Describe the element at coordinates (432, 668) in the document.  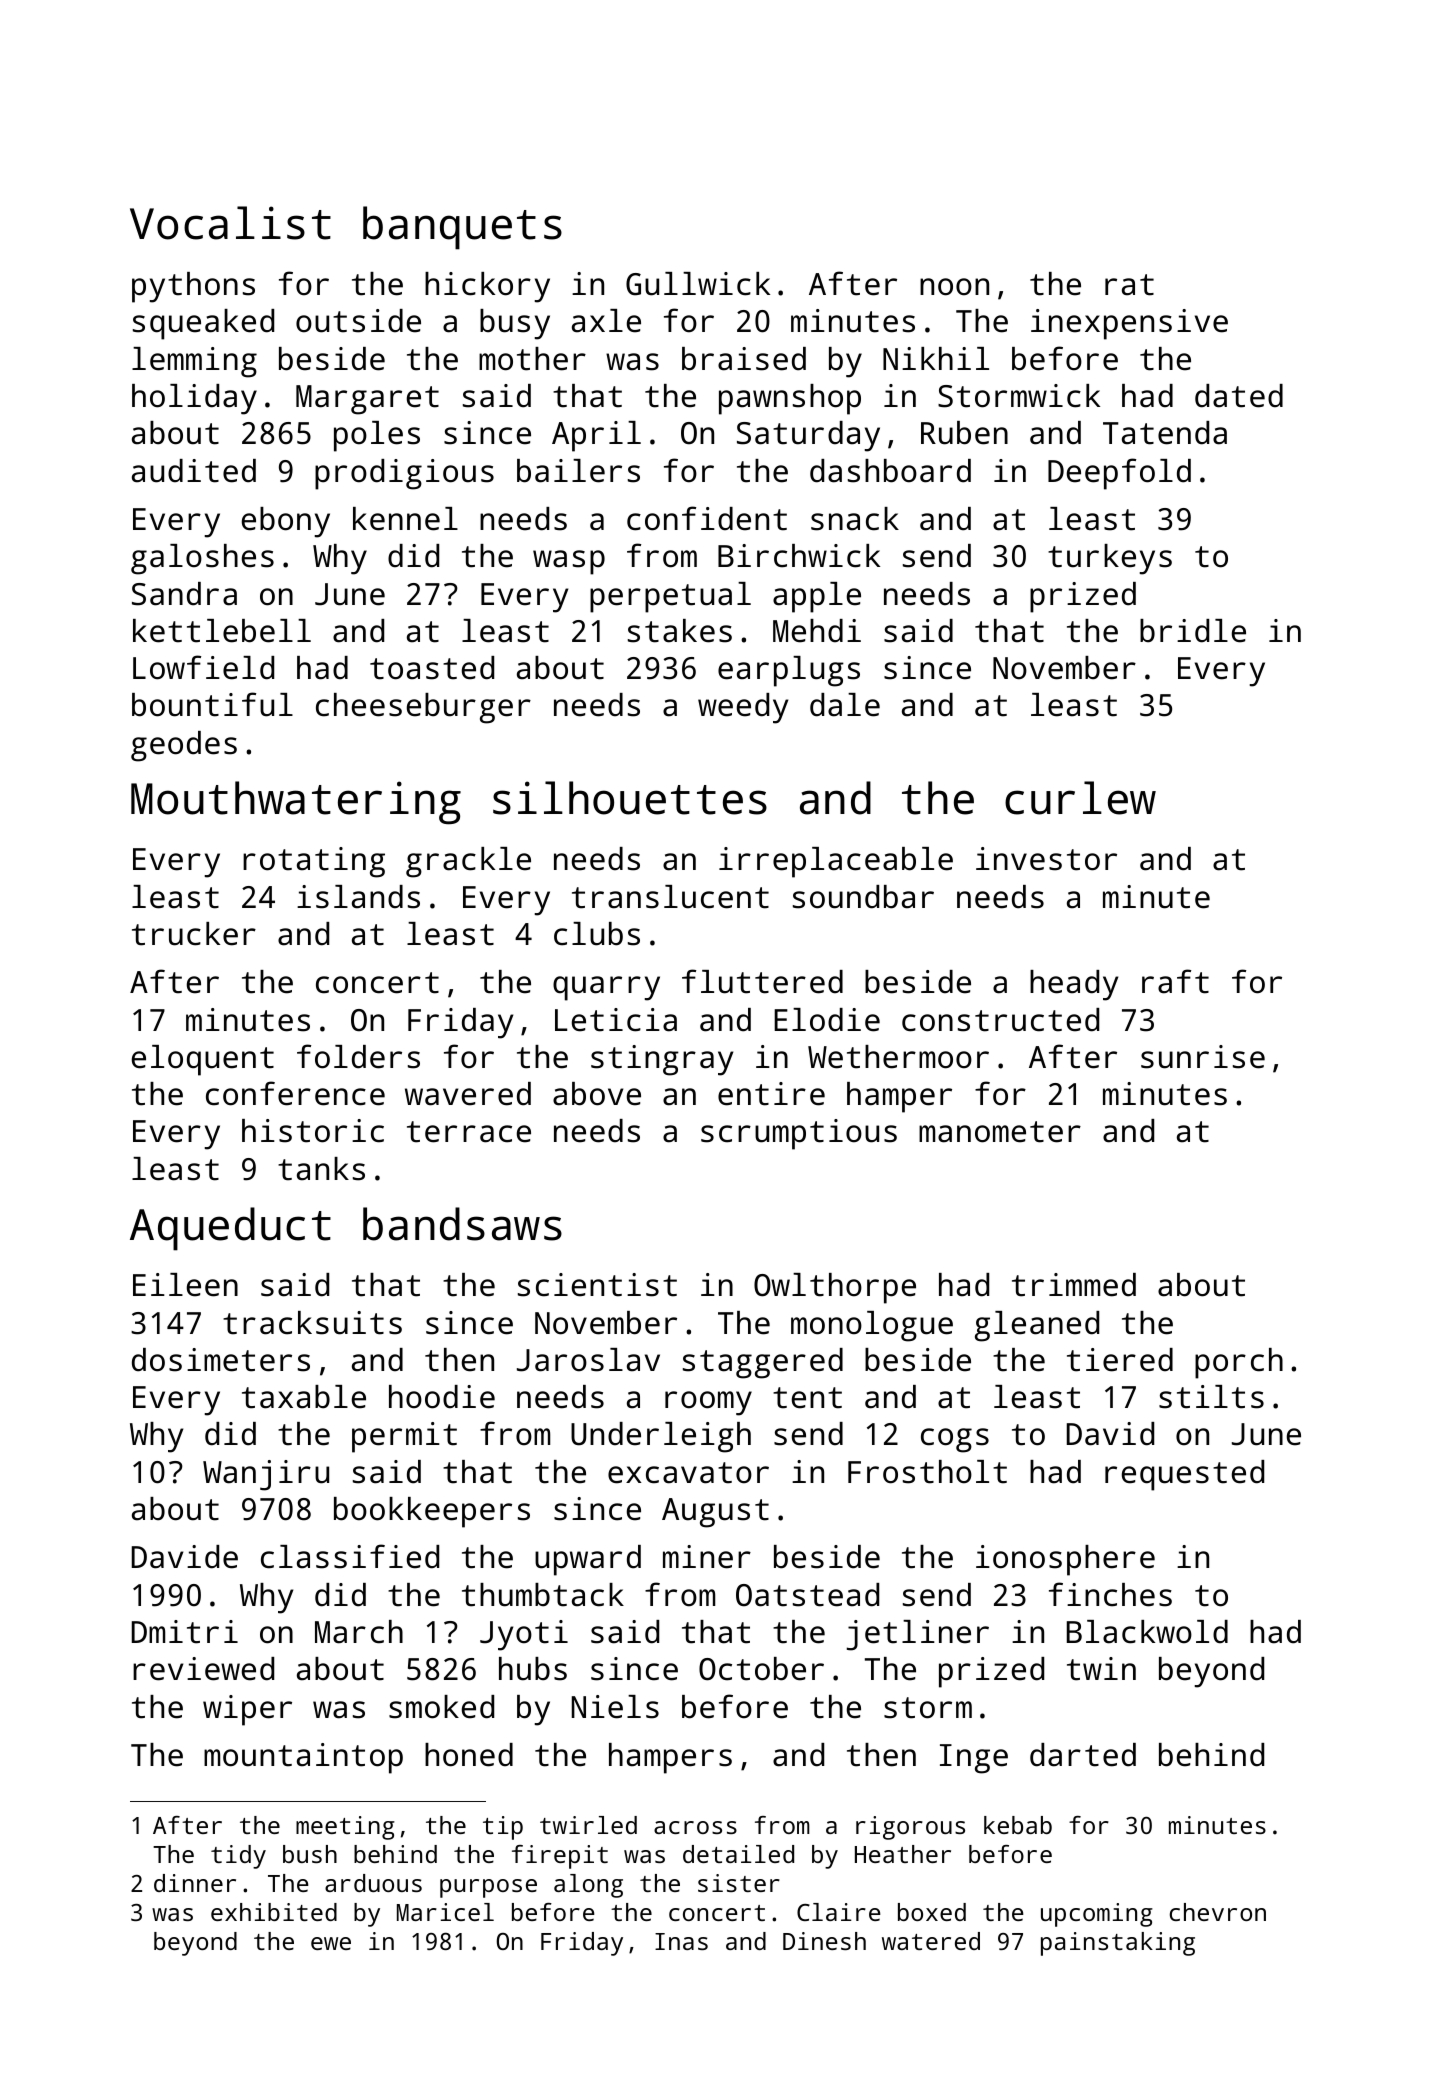
I see `toasted` at that location.
